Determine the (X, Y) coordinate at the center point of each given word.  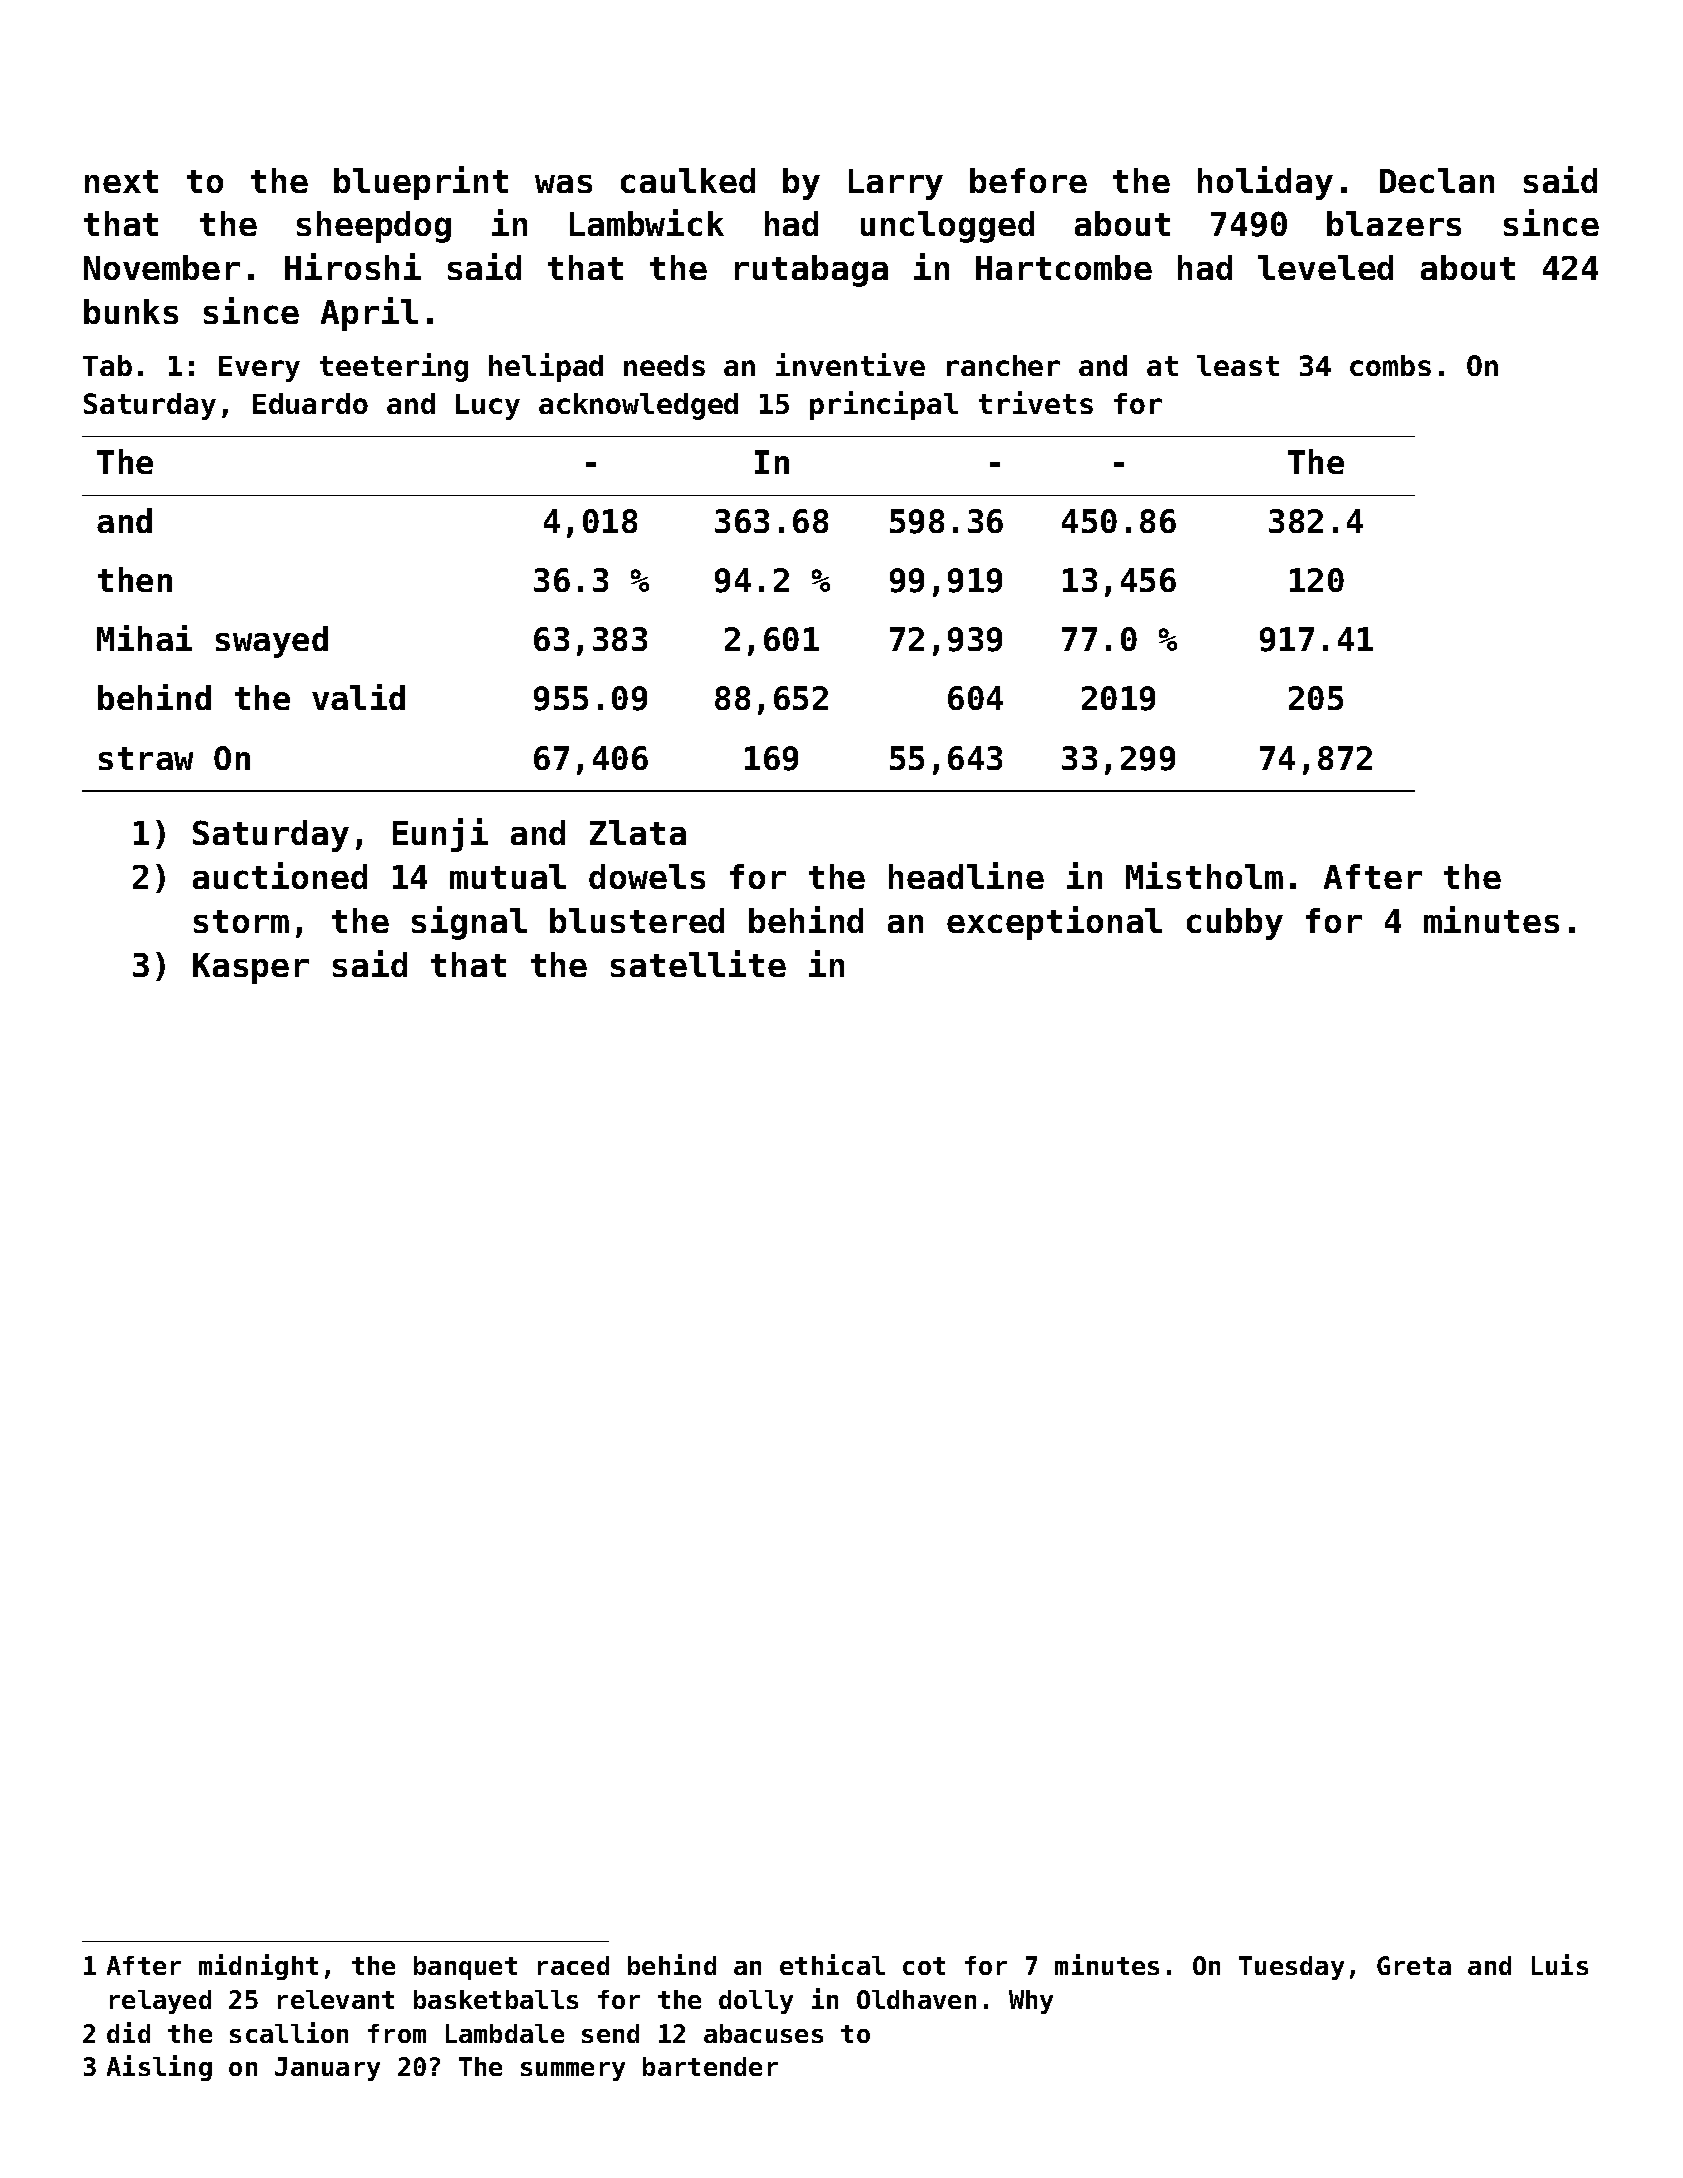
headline (966, 875)
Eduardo (310, 403)
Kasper (251, 968)
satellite (698, 963)
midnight (258, 1967)
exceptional (1054, 923)
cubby (1235, 924)
